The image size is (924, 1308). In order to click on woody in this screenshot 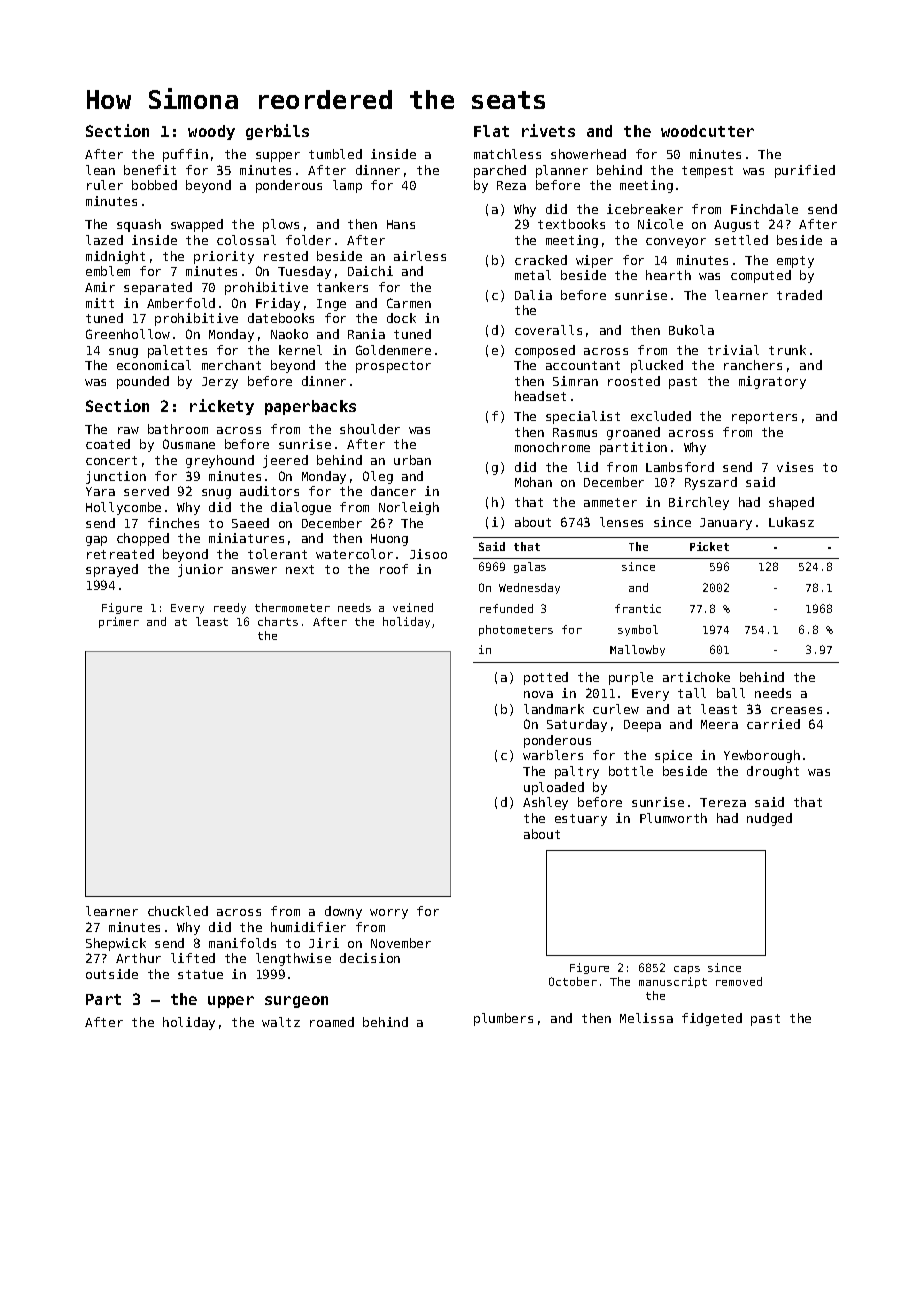, I will do `click(211, 132)`.
